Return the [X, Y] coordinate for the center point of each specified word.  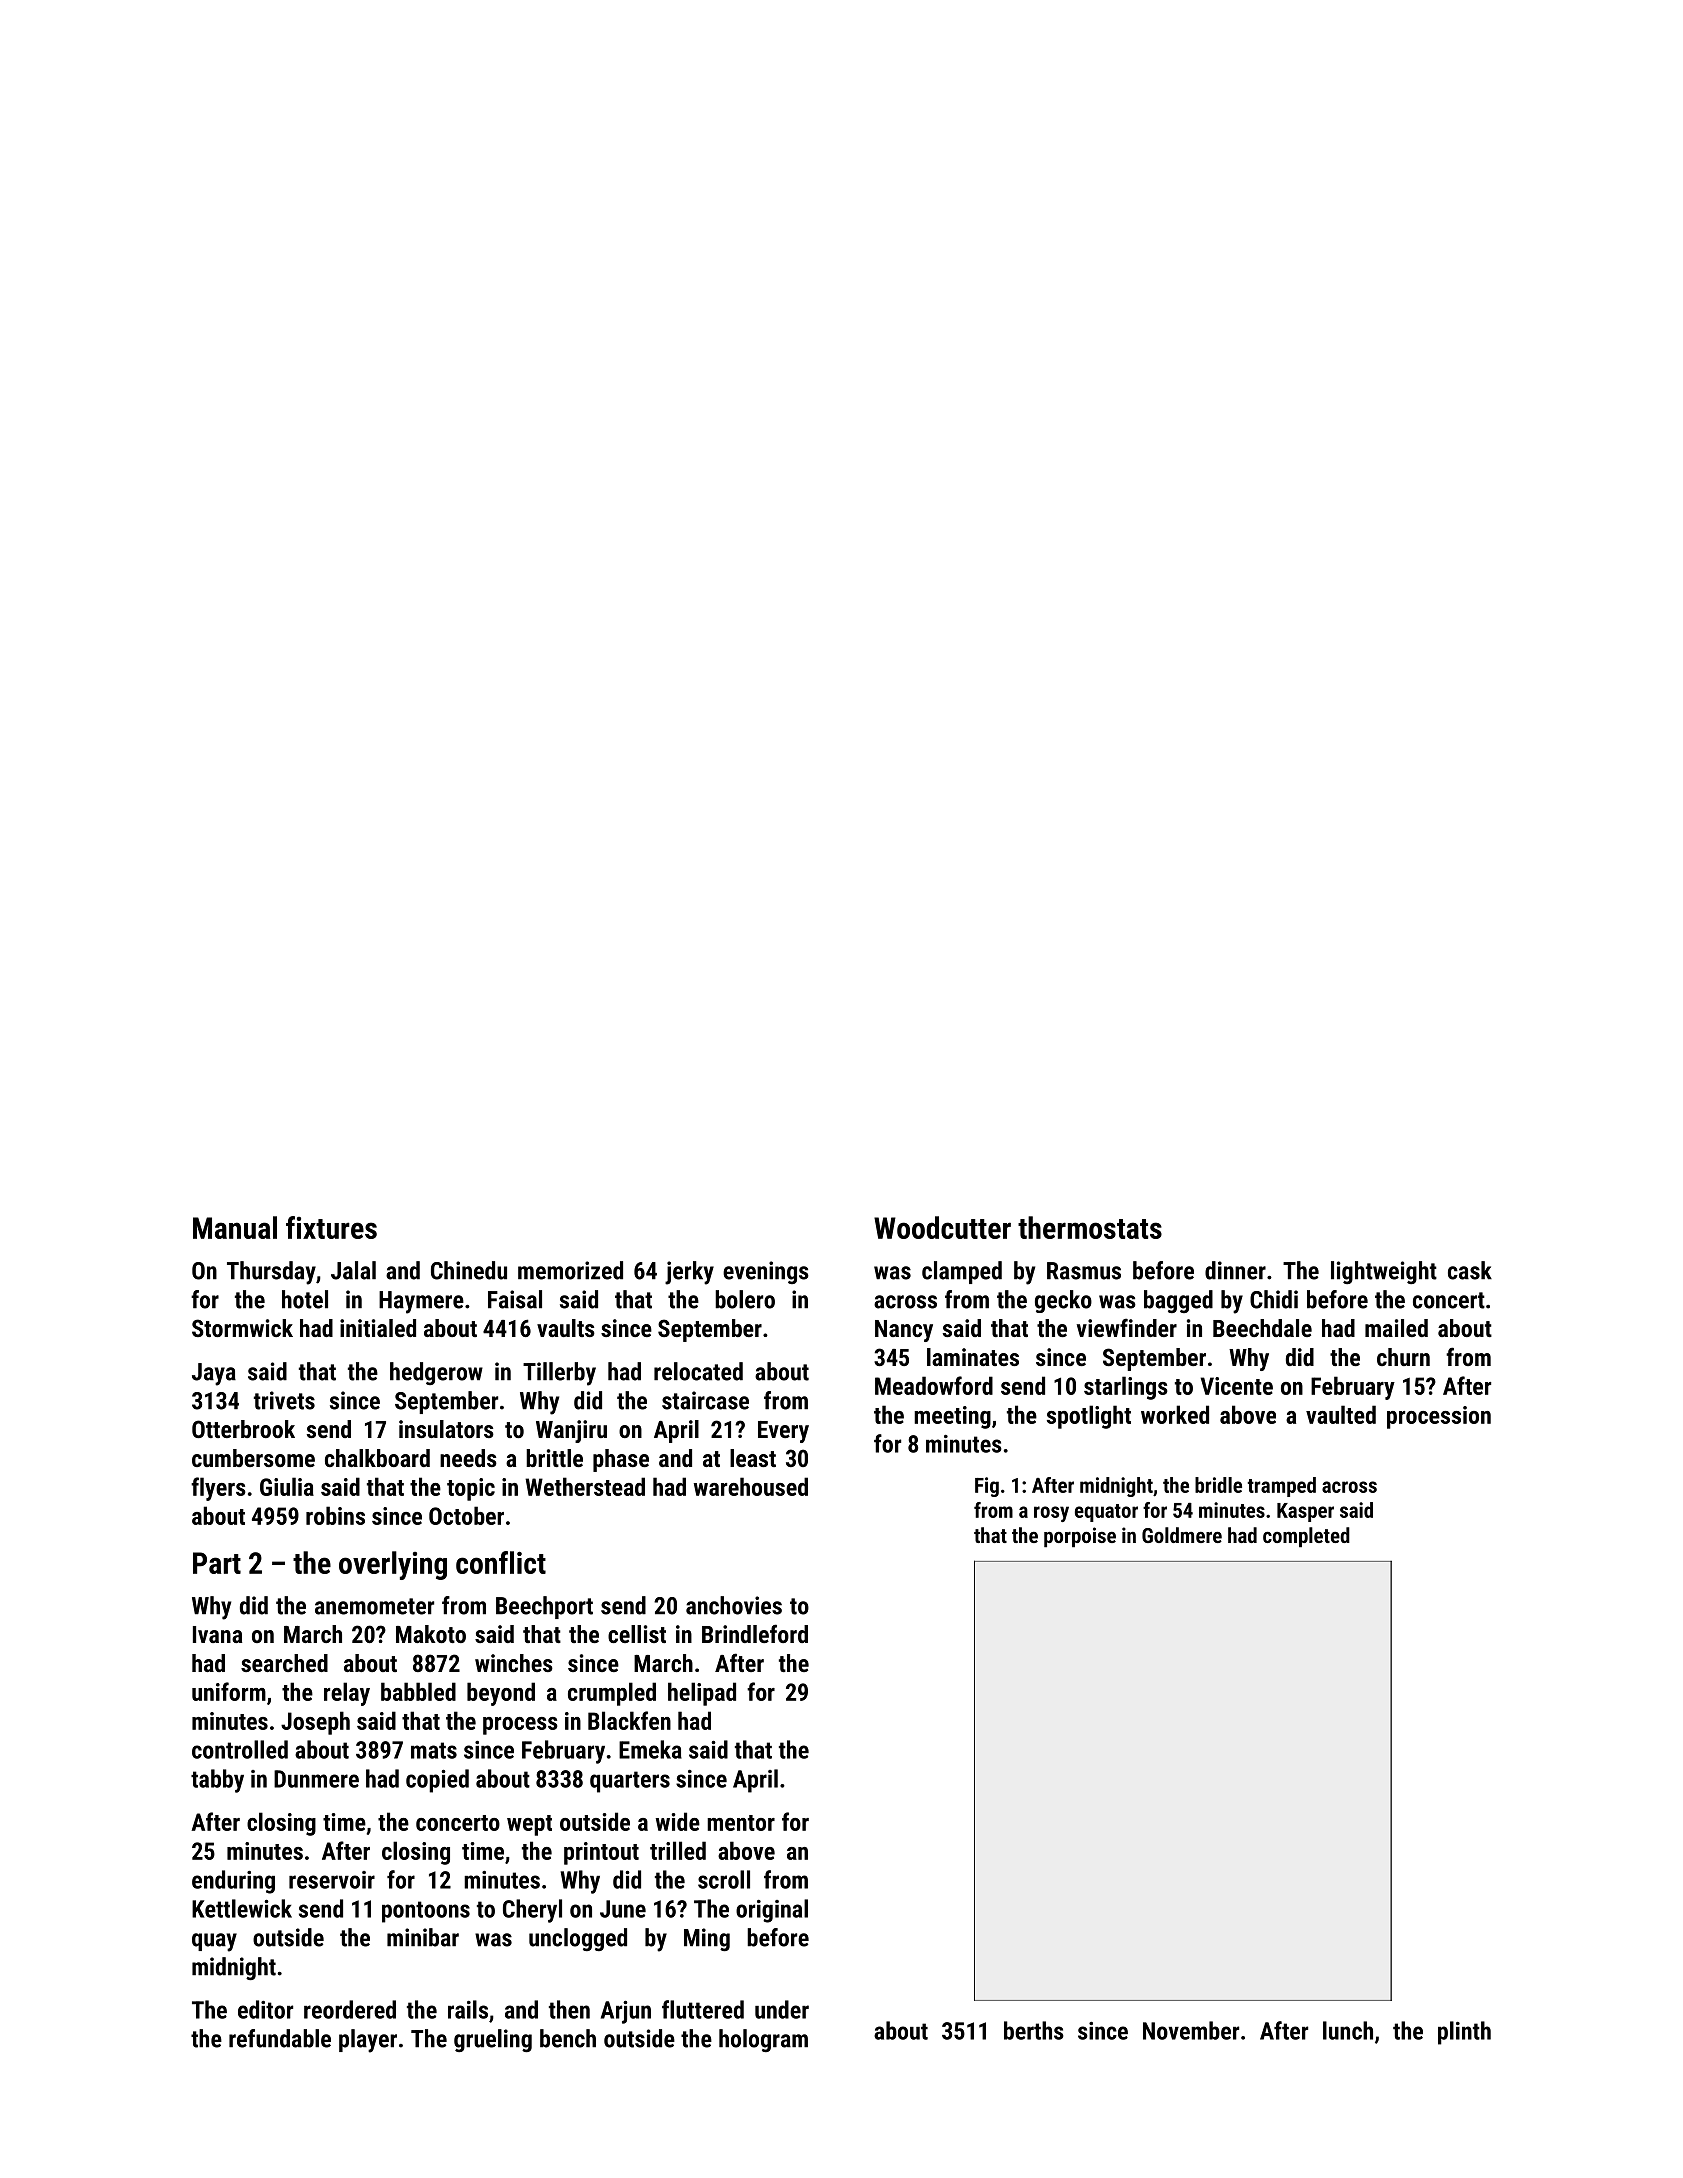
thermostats [1090, 1227]
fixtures [331, 1227]
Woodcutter [942, 1227]
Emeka [650, 1749]
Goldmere [1182, 1535]
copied [437, 1781]
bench [568, 2038]
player [368, 2041]
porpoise [1080, 1537]
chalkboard [377, 1458]
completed [1306, 1537]
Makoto [431, 1634]
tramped [1281, 1487]
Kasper [1305, 1512]
